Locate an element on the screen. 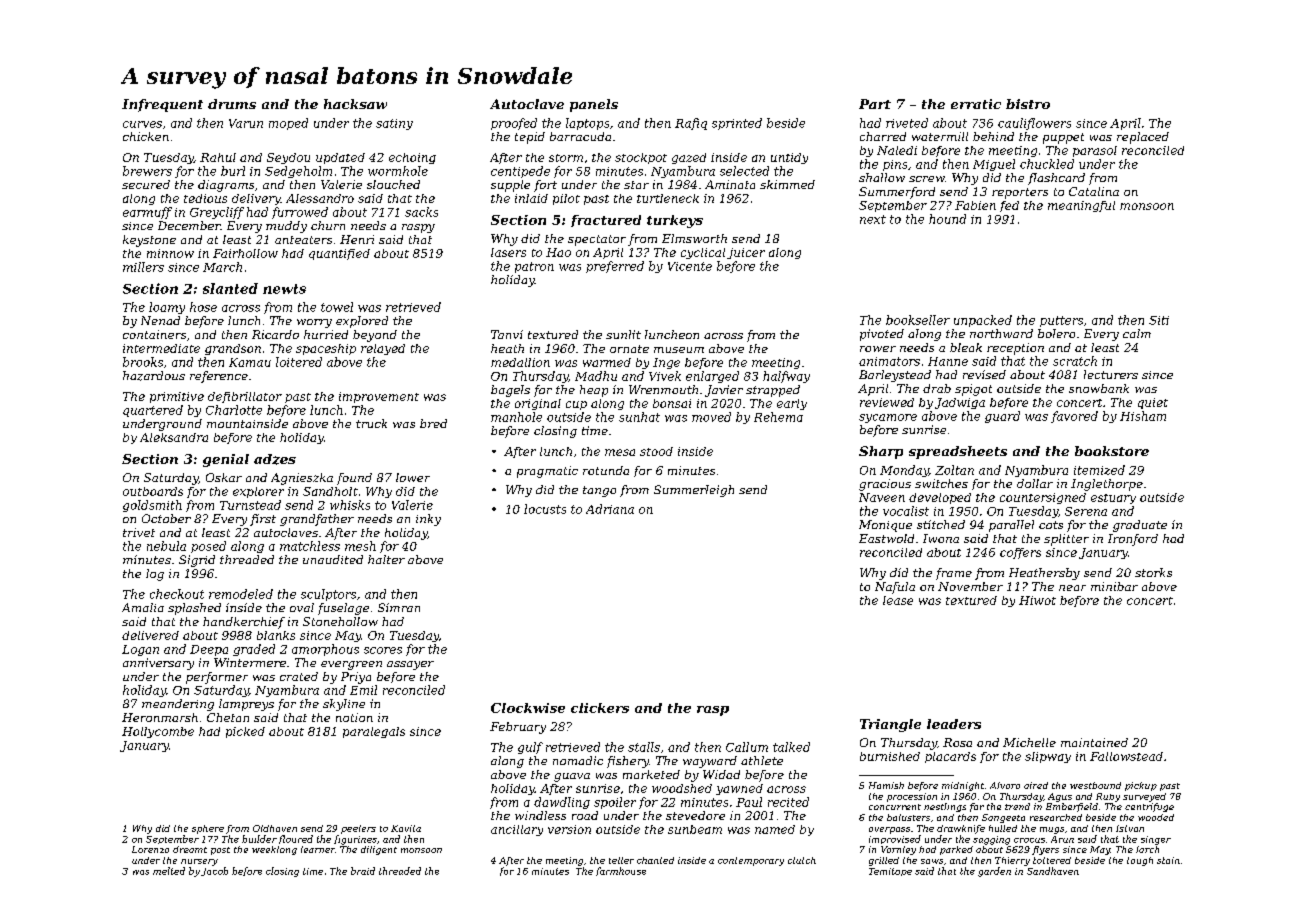 The height and width of the screenshot is (924, 1308). adzes is located at coordinates (275, 459).
